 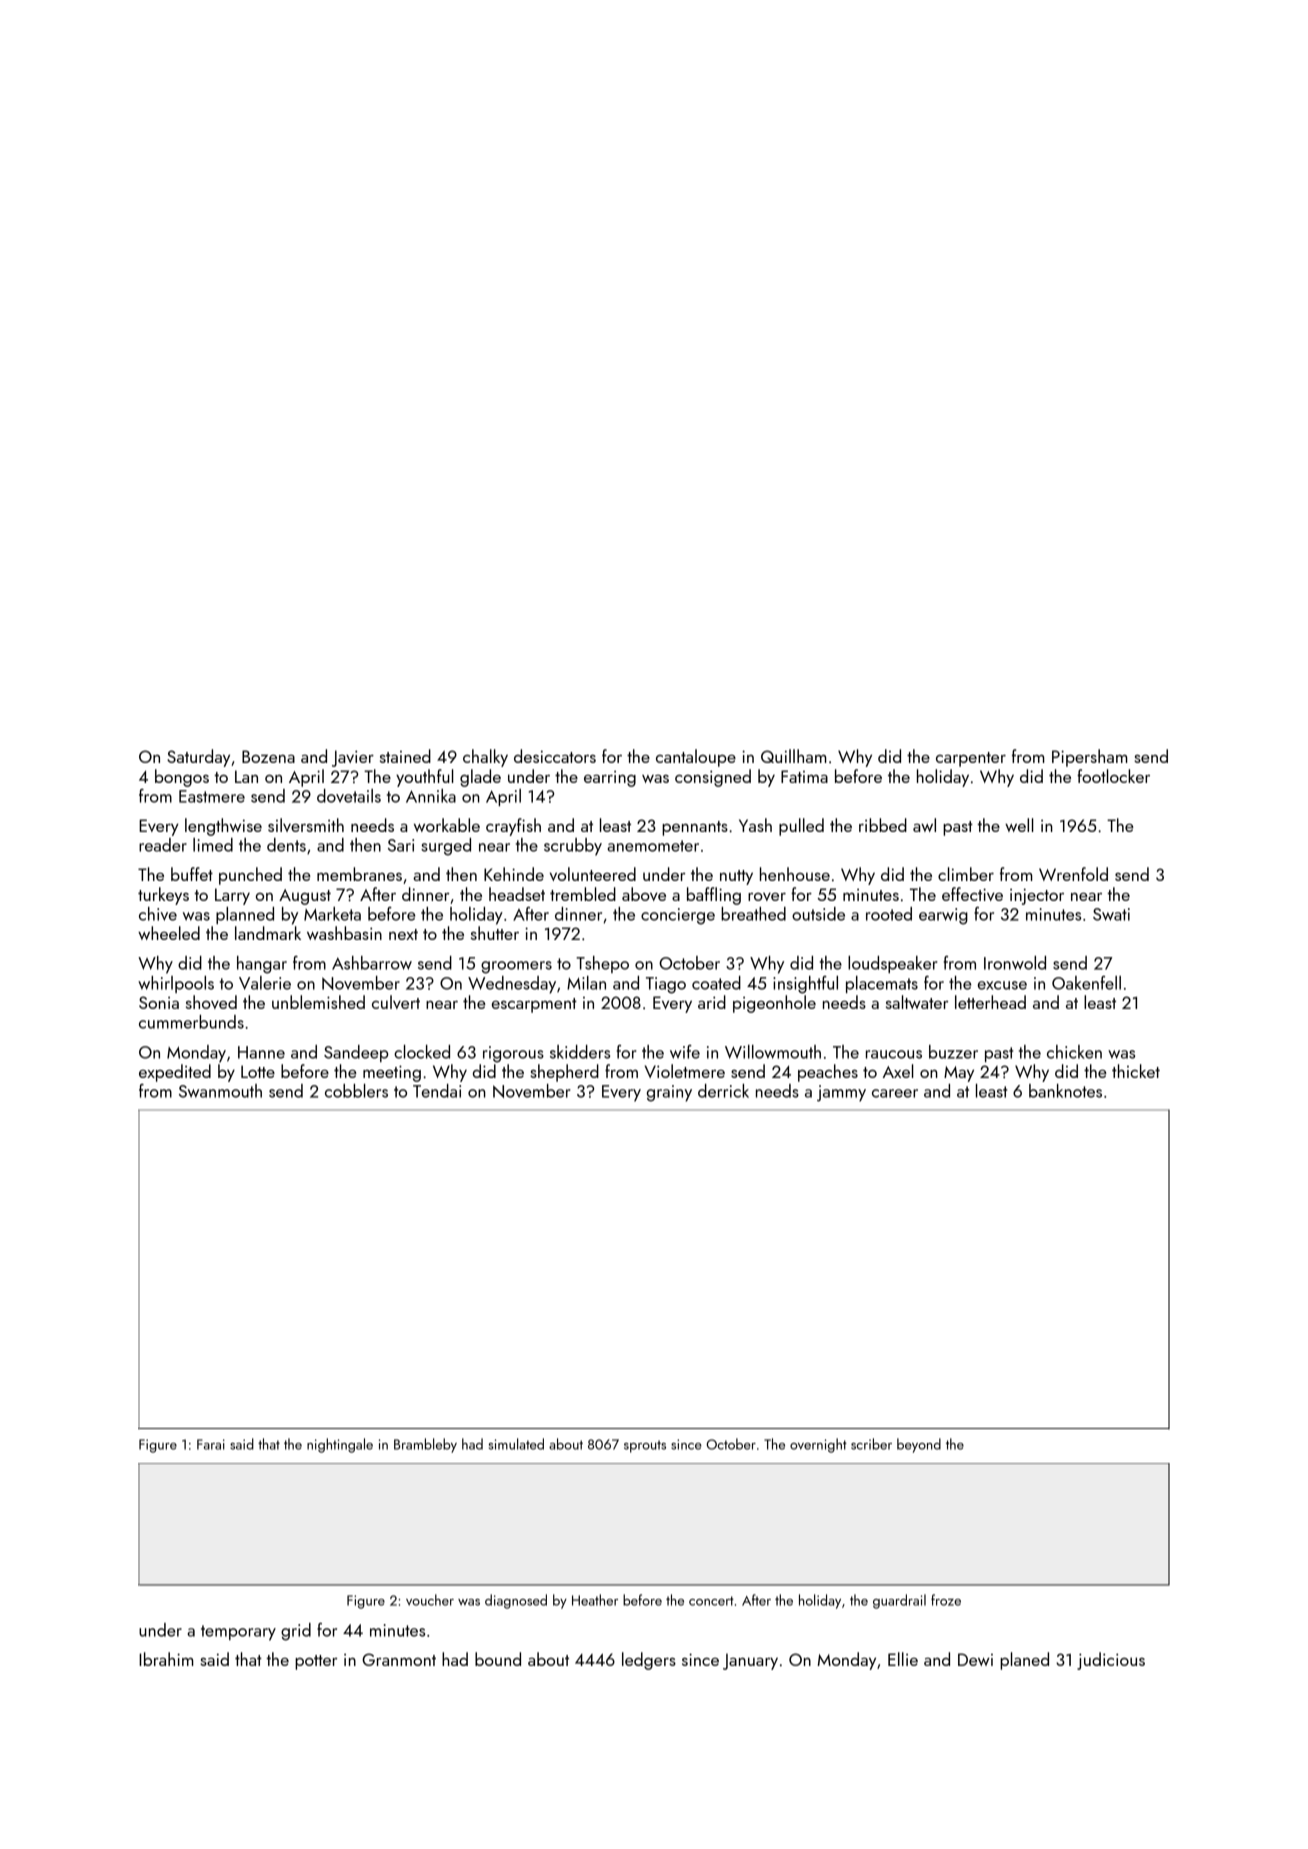 What do you see at coordinates (649, 1661) in the image?
I see `ledgers` at bounding box center [649, 1661].
